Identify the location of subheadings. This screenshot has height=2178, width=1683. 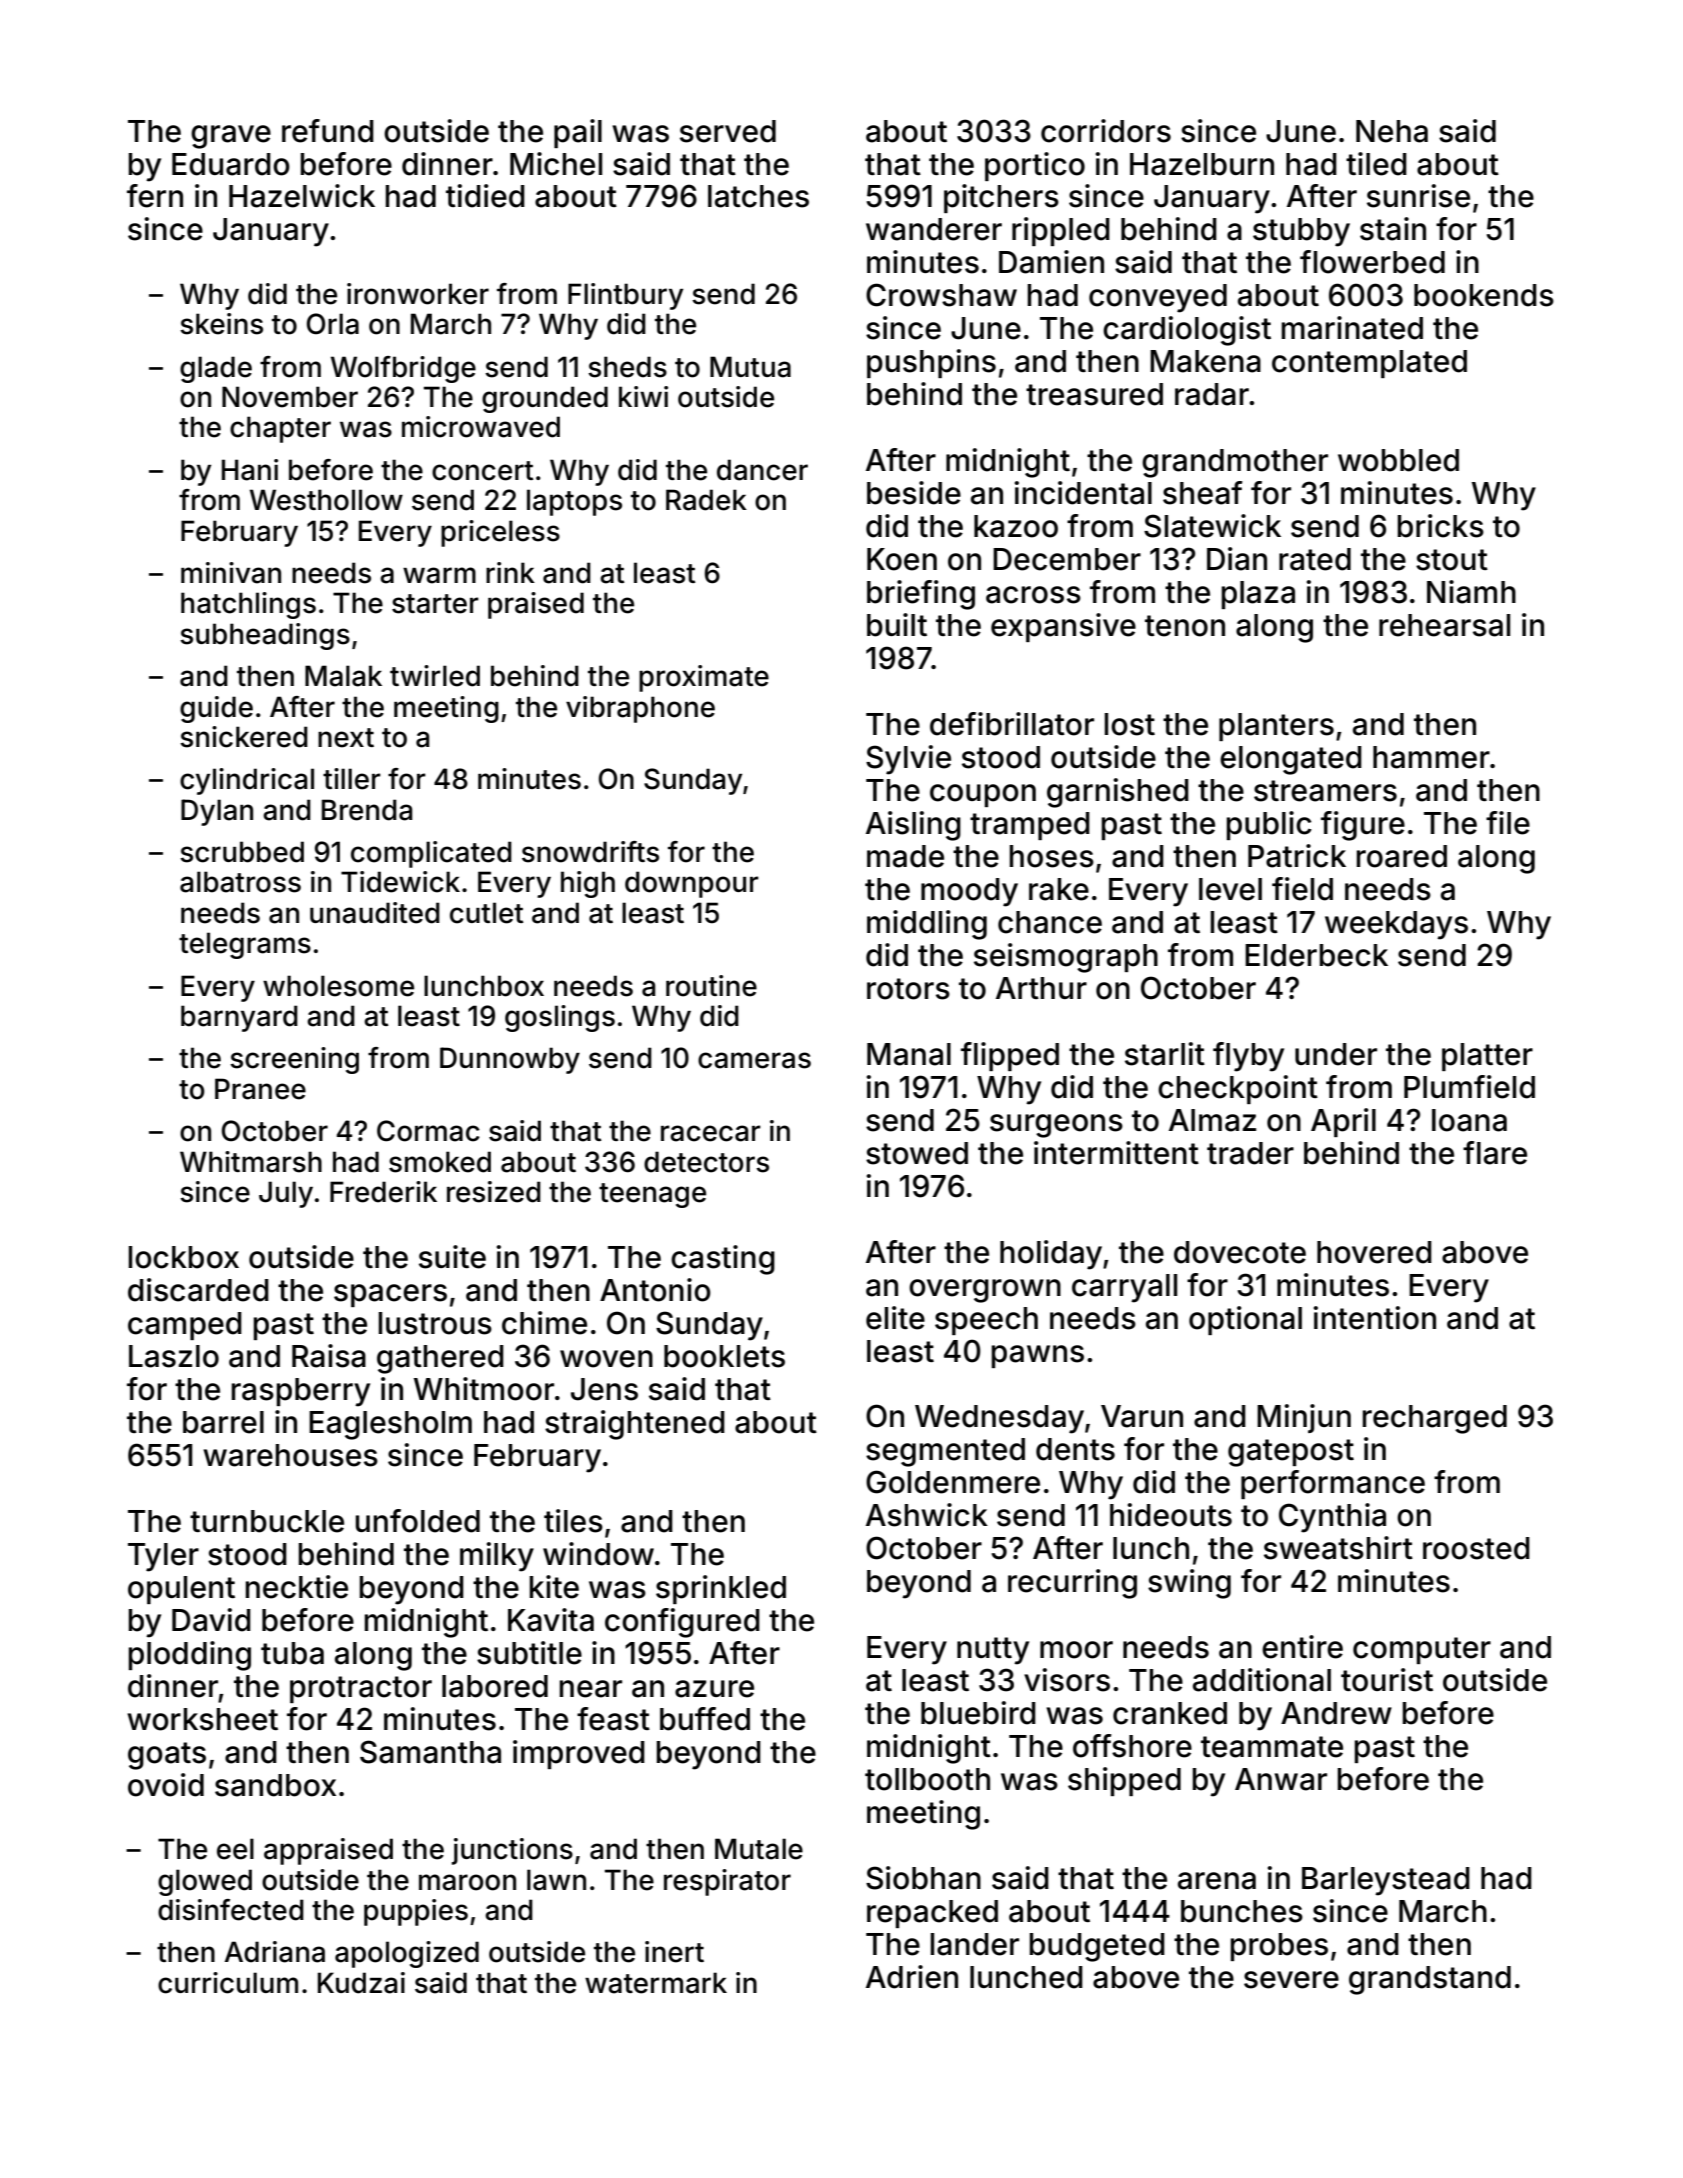
(265, 636).
